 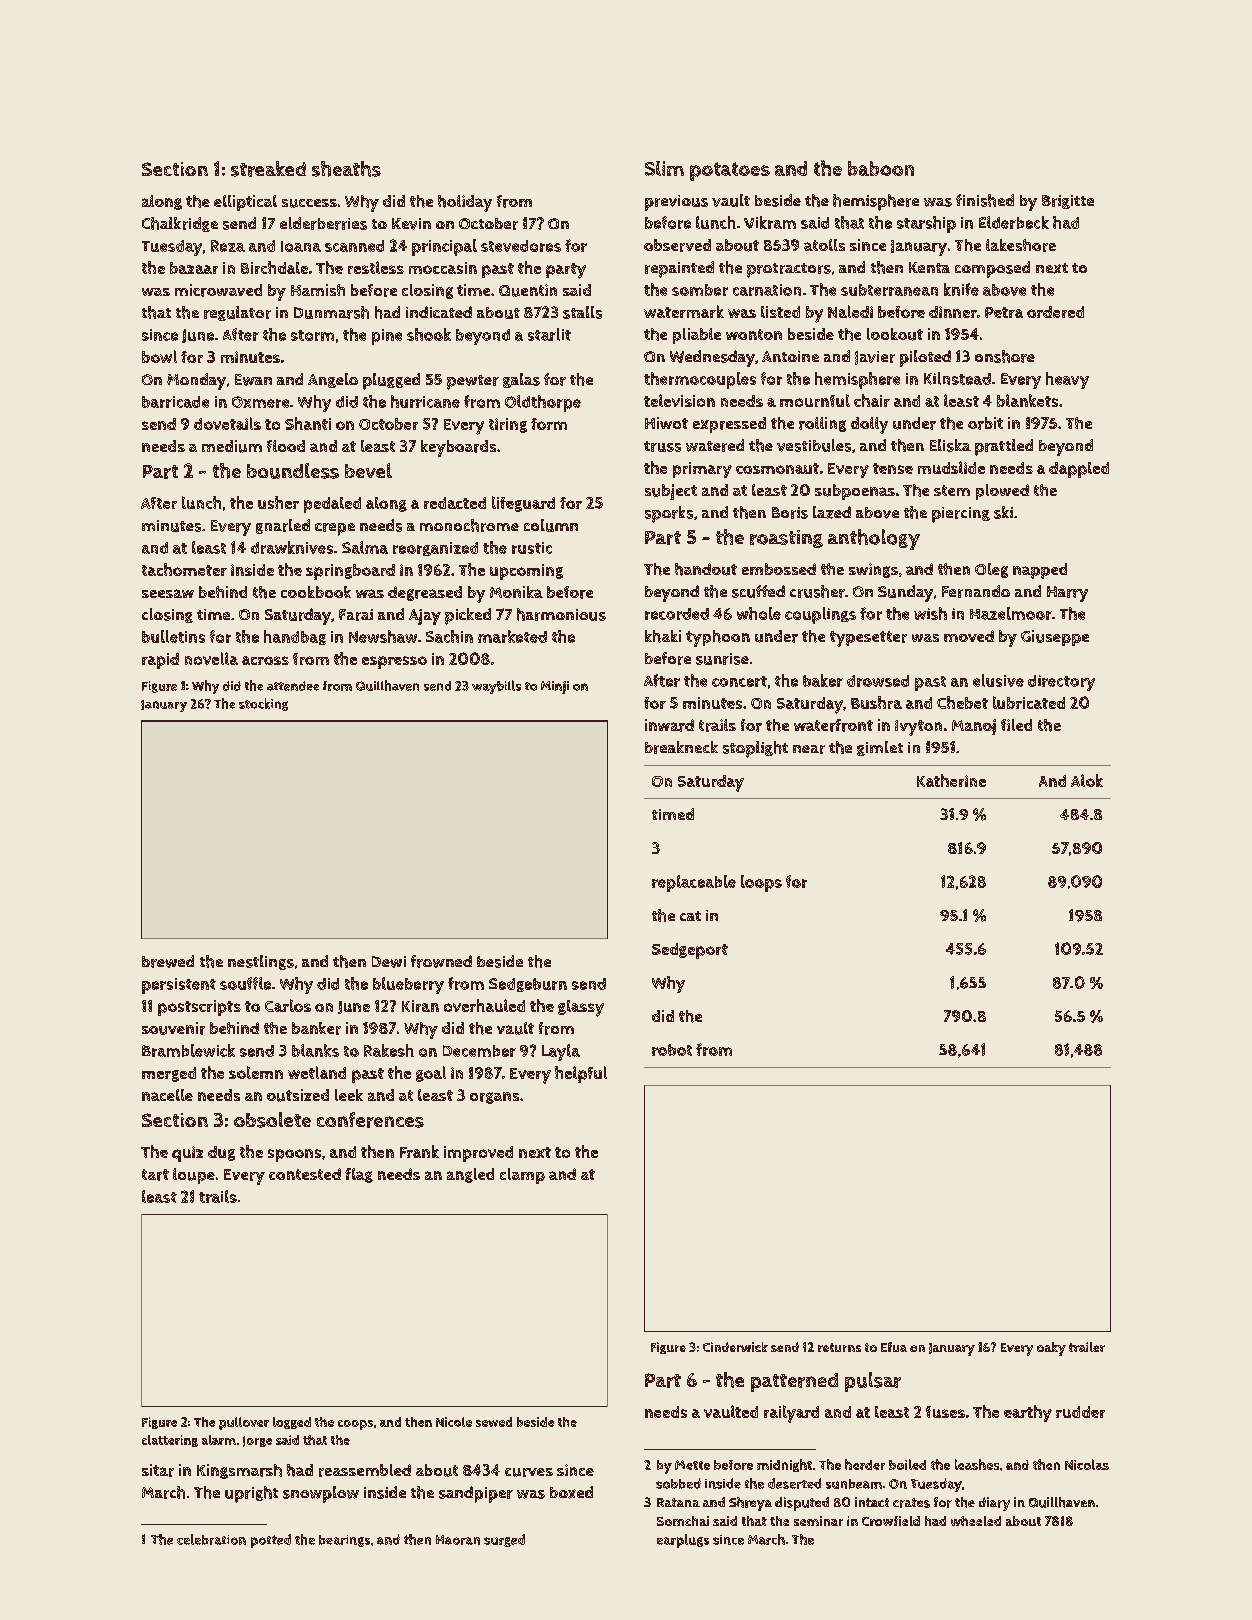 I want to click on truss, so click(x=662, y=446).
